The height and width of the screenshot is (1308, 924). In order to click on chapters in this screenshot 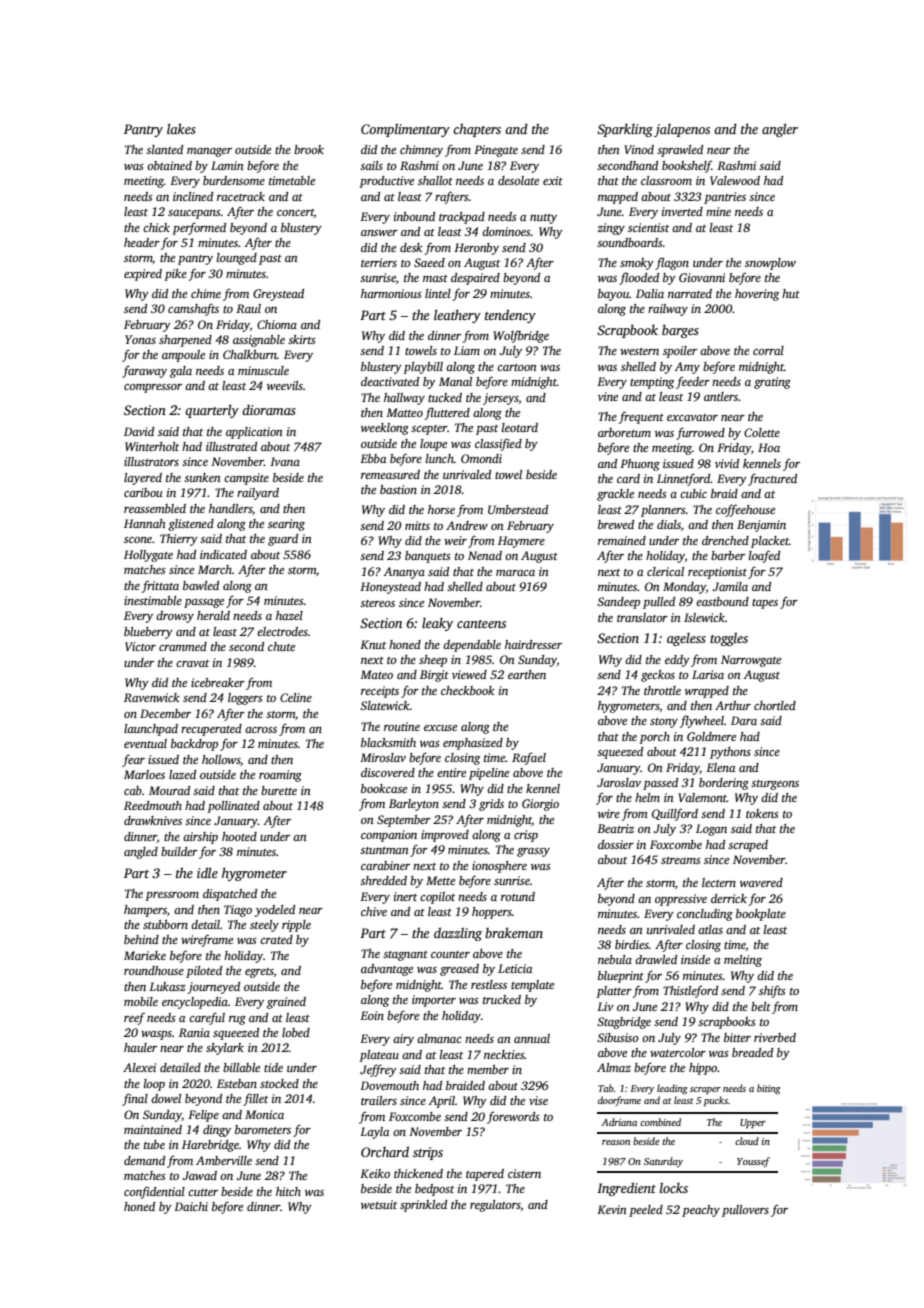, I will do `click(477, 130)`.
